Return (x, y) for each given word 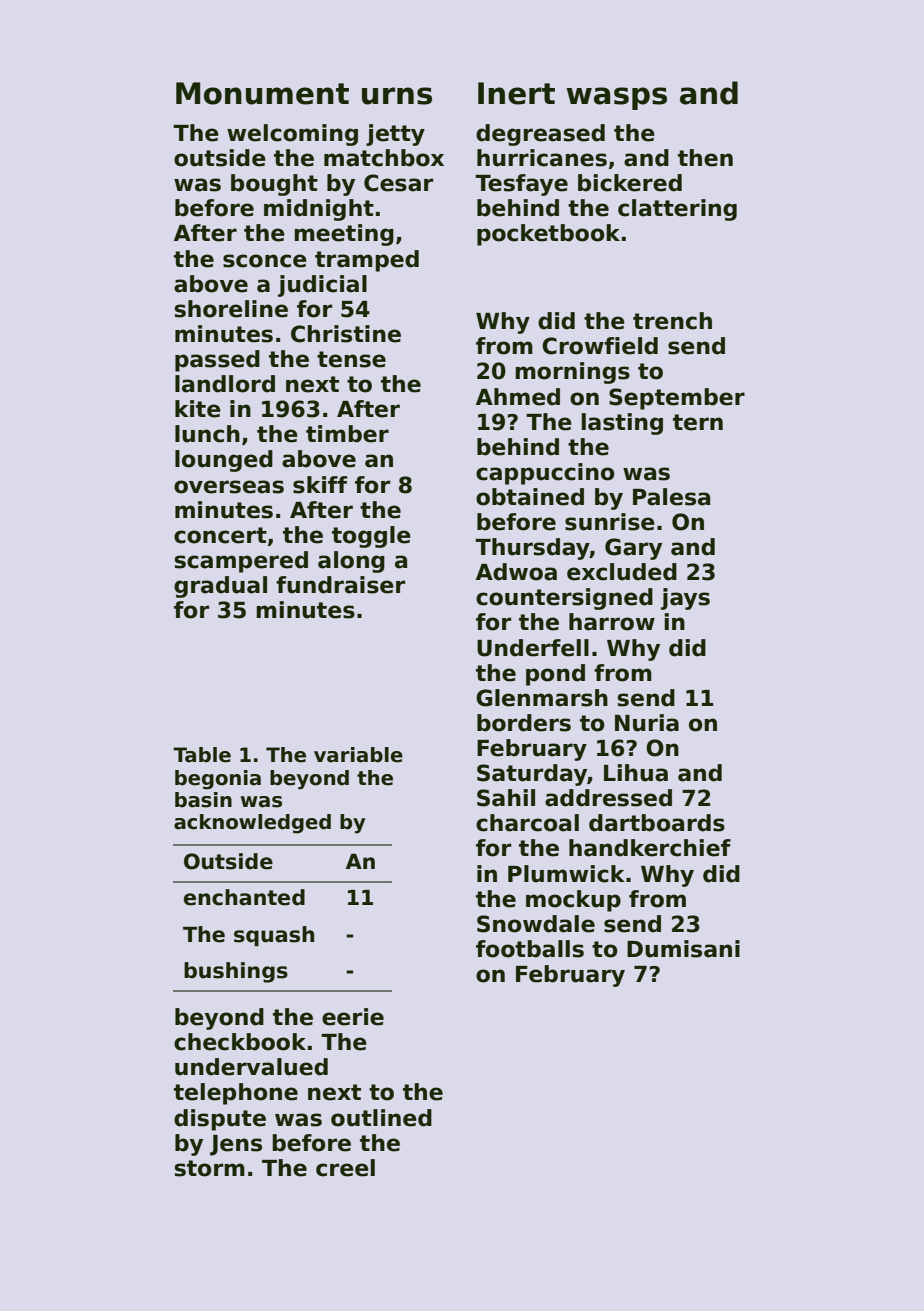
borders (524, 723)
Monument (262, 93)
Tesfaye (521, 185)
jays (685, 599)
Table (202, 755)
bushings (236, 972)
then (705, 158)
